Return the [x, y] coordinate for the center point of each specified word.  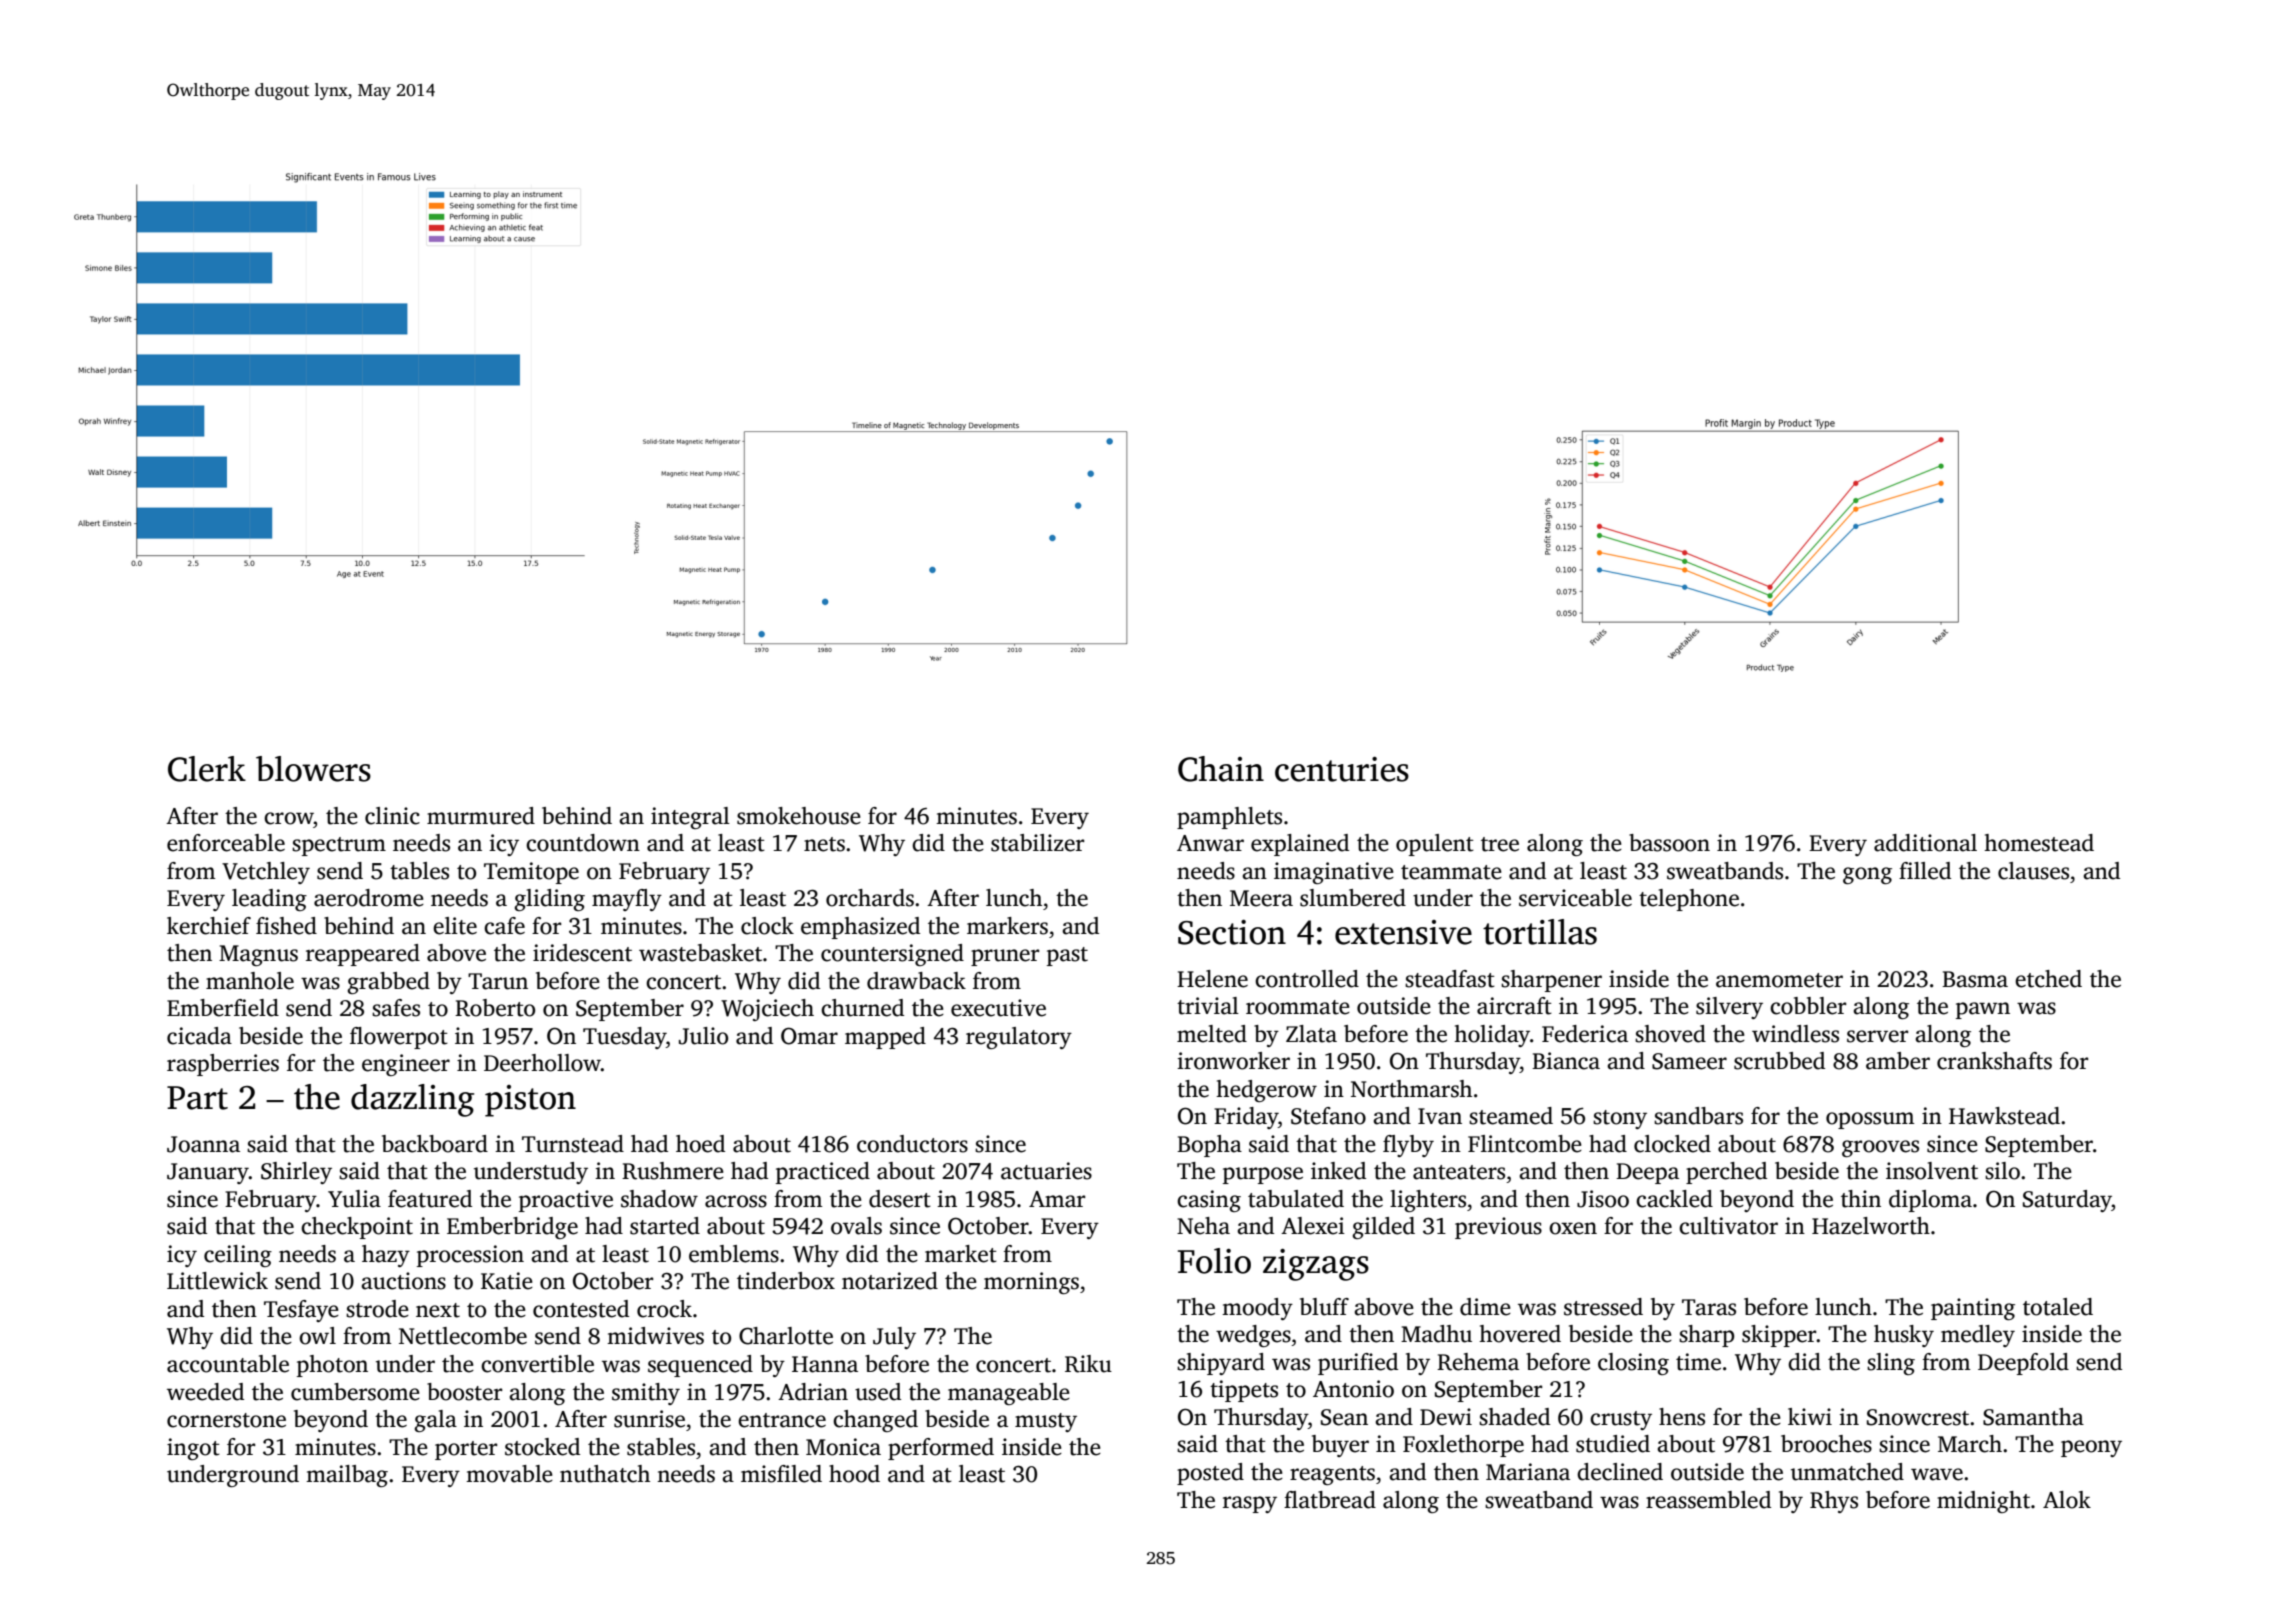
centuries [1342, 769]
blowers [313, 769]
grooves [1880, 1148]
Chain [1221, 769]
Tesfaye [301, 1311]
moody [1257, 1309]
